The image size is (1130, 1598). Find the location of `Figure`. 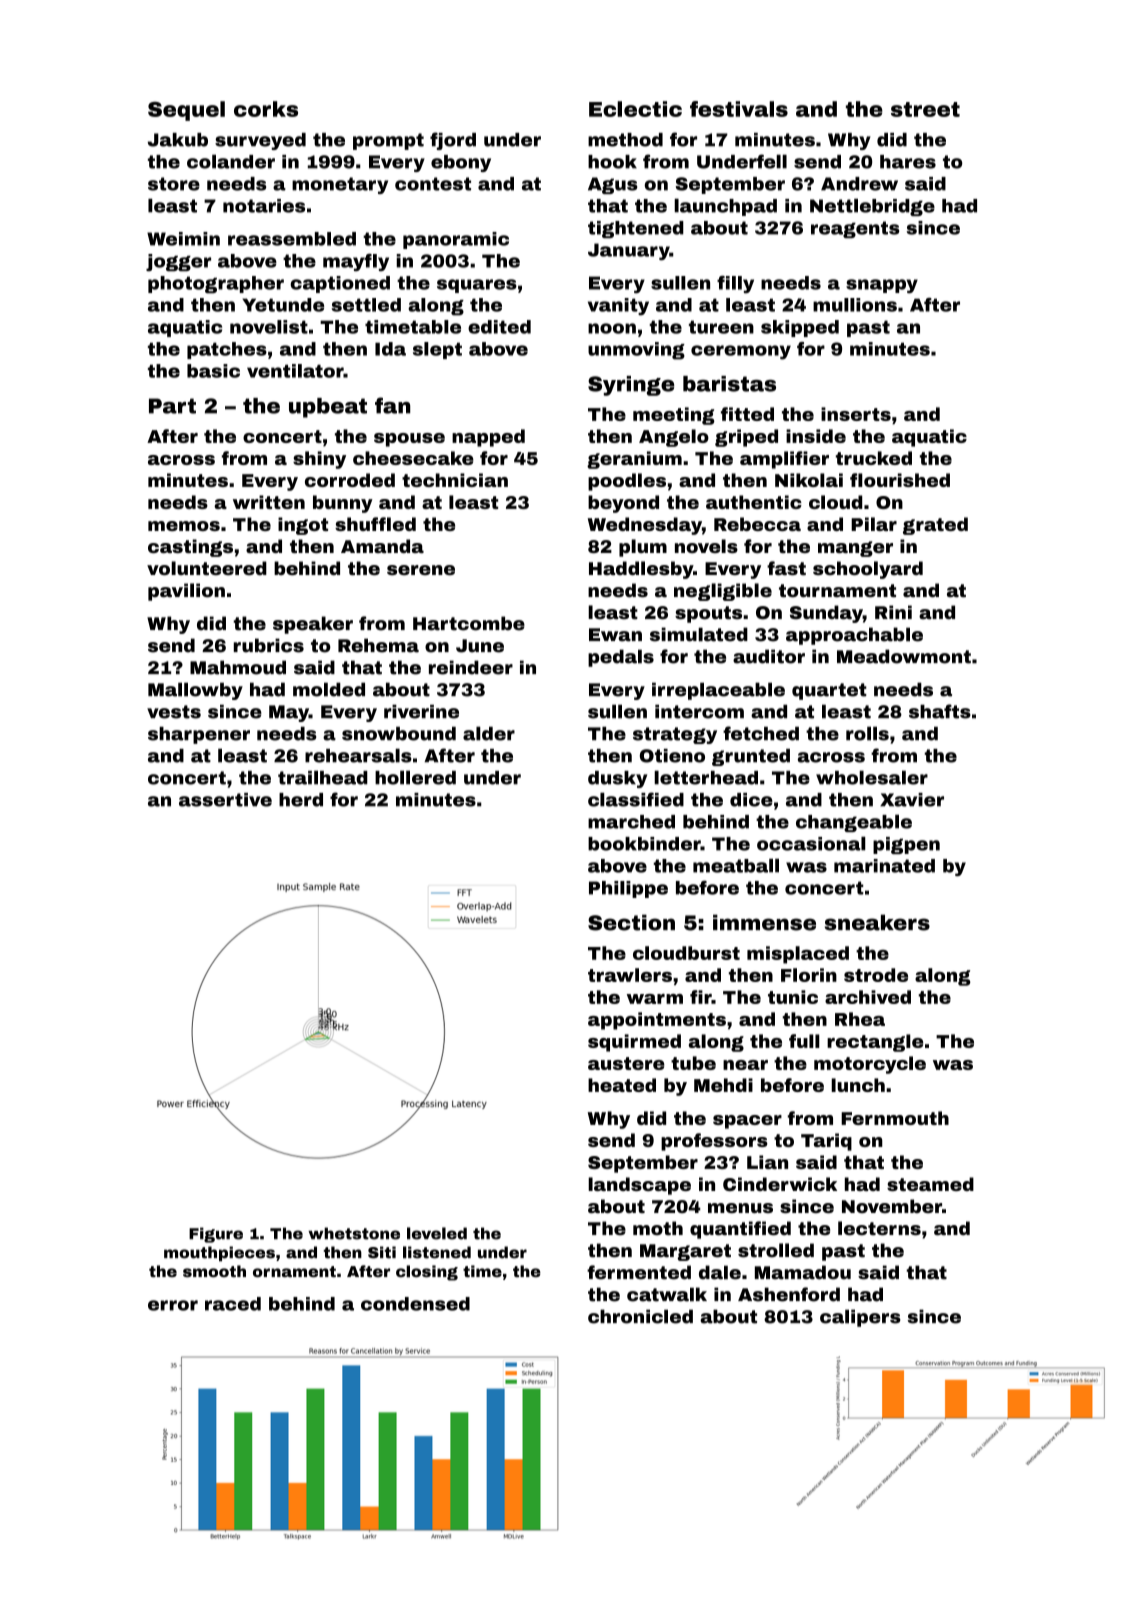

Figure is located at coordinates (216, 1235).
